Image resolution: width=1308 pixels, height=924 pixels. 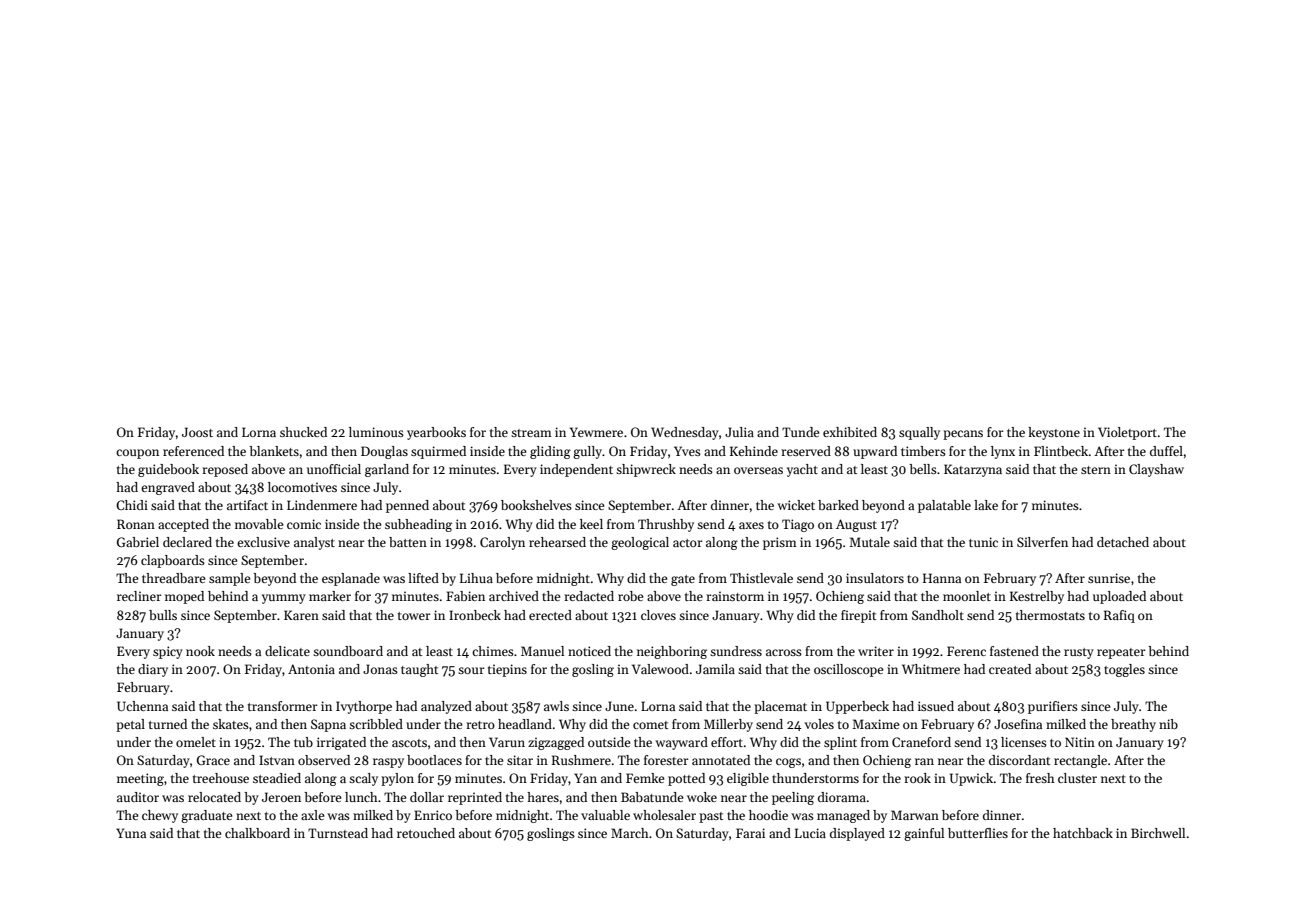 I want to click on breathy, so click(x=1133, y=725).
